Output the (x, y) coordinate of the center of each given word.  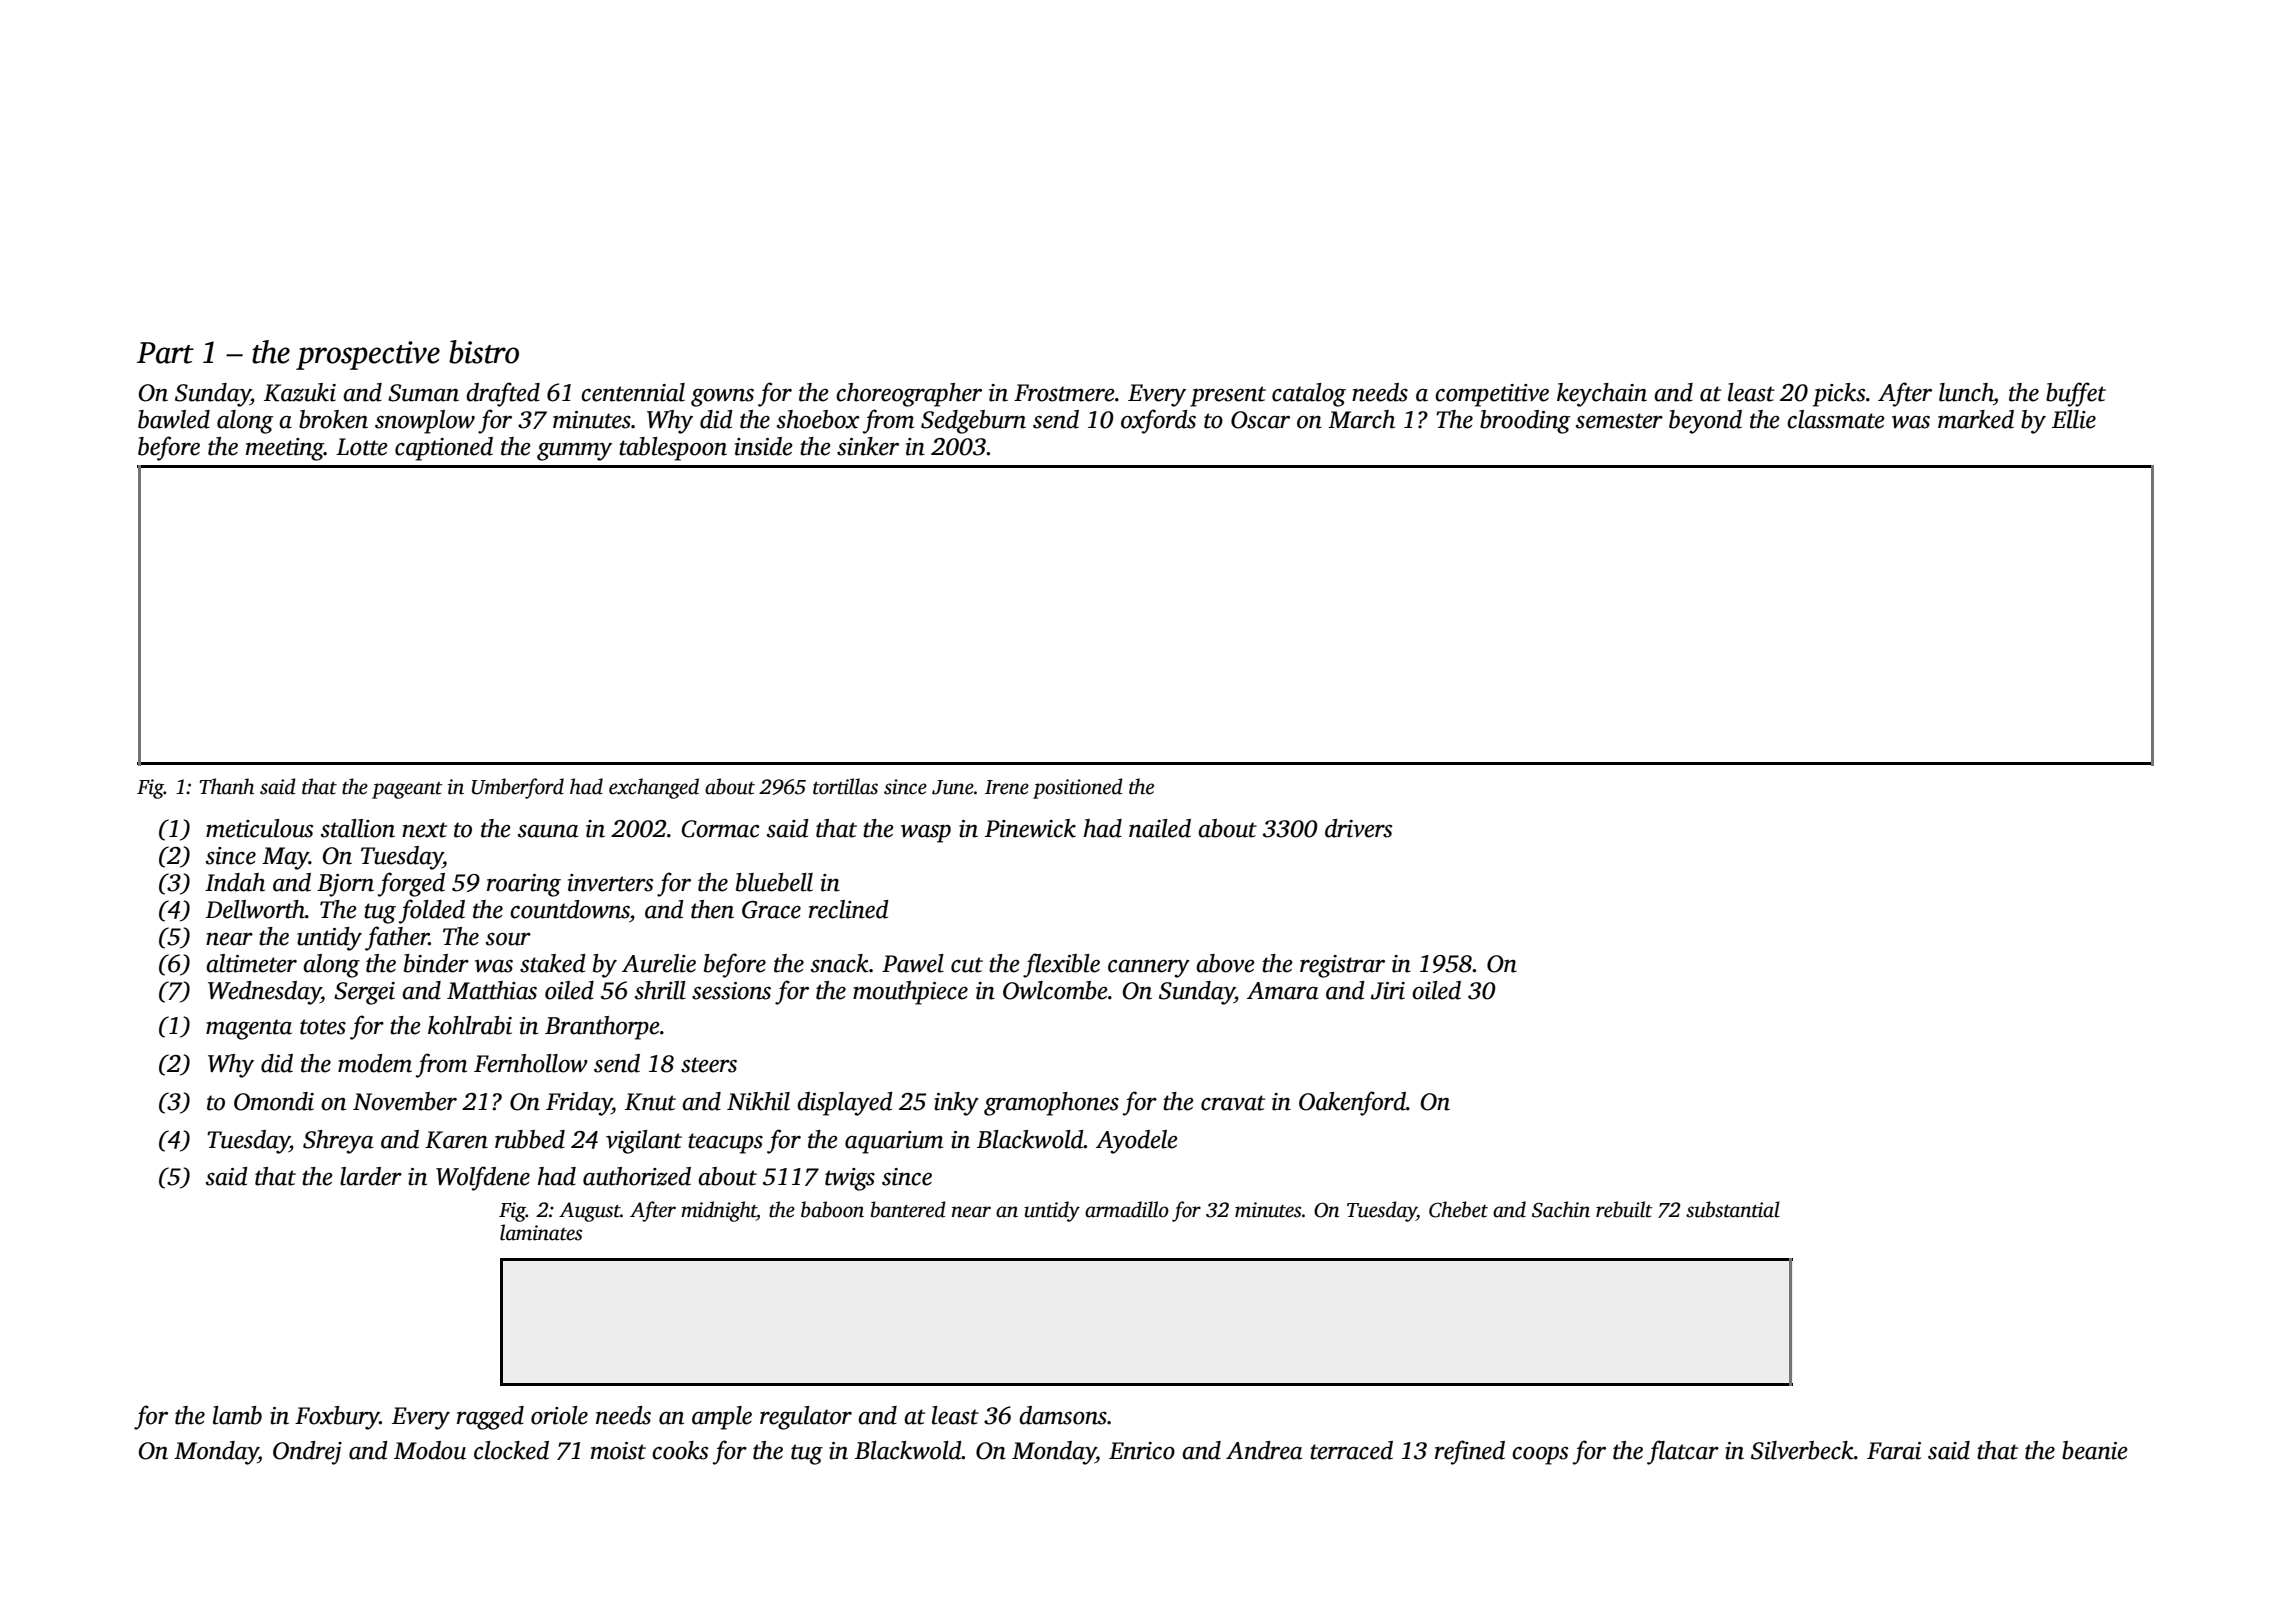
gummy (574, 452)
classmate (1836, 419)
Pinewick (1030, 828)
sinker (868, 446)
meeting (285, 449)
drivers (1359, 828)
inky (956, 1104)
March (1361, 419)
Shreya (338, 1142)
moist (618, 1451)
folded (432, 911)
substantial (1733, 1209)
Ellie (2074, 419)
